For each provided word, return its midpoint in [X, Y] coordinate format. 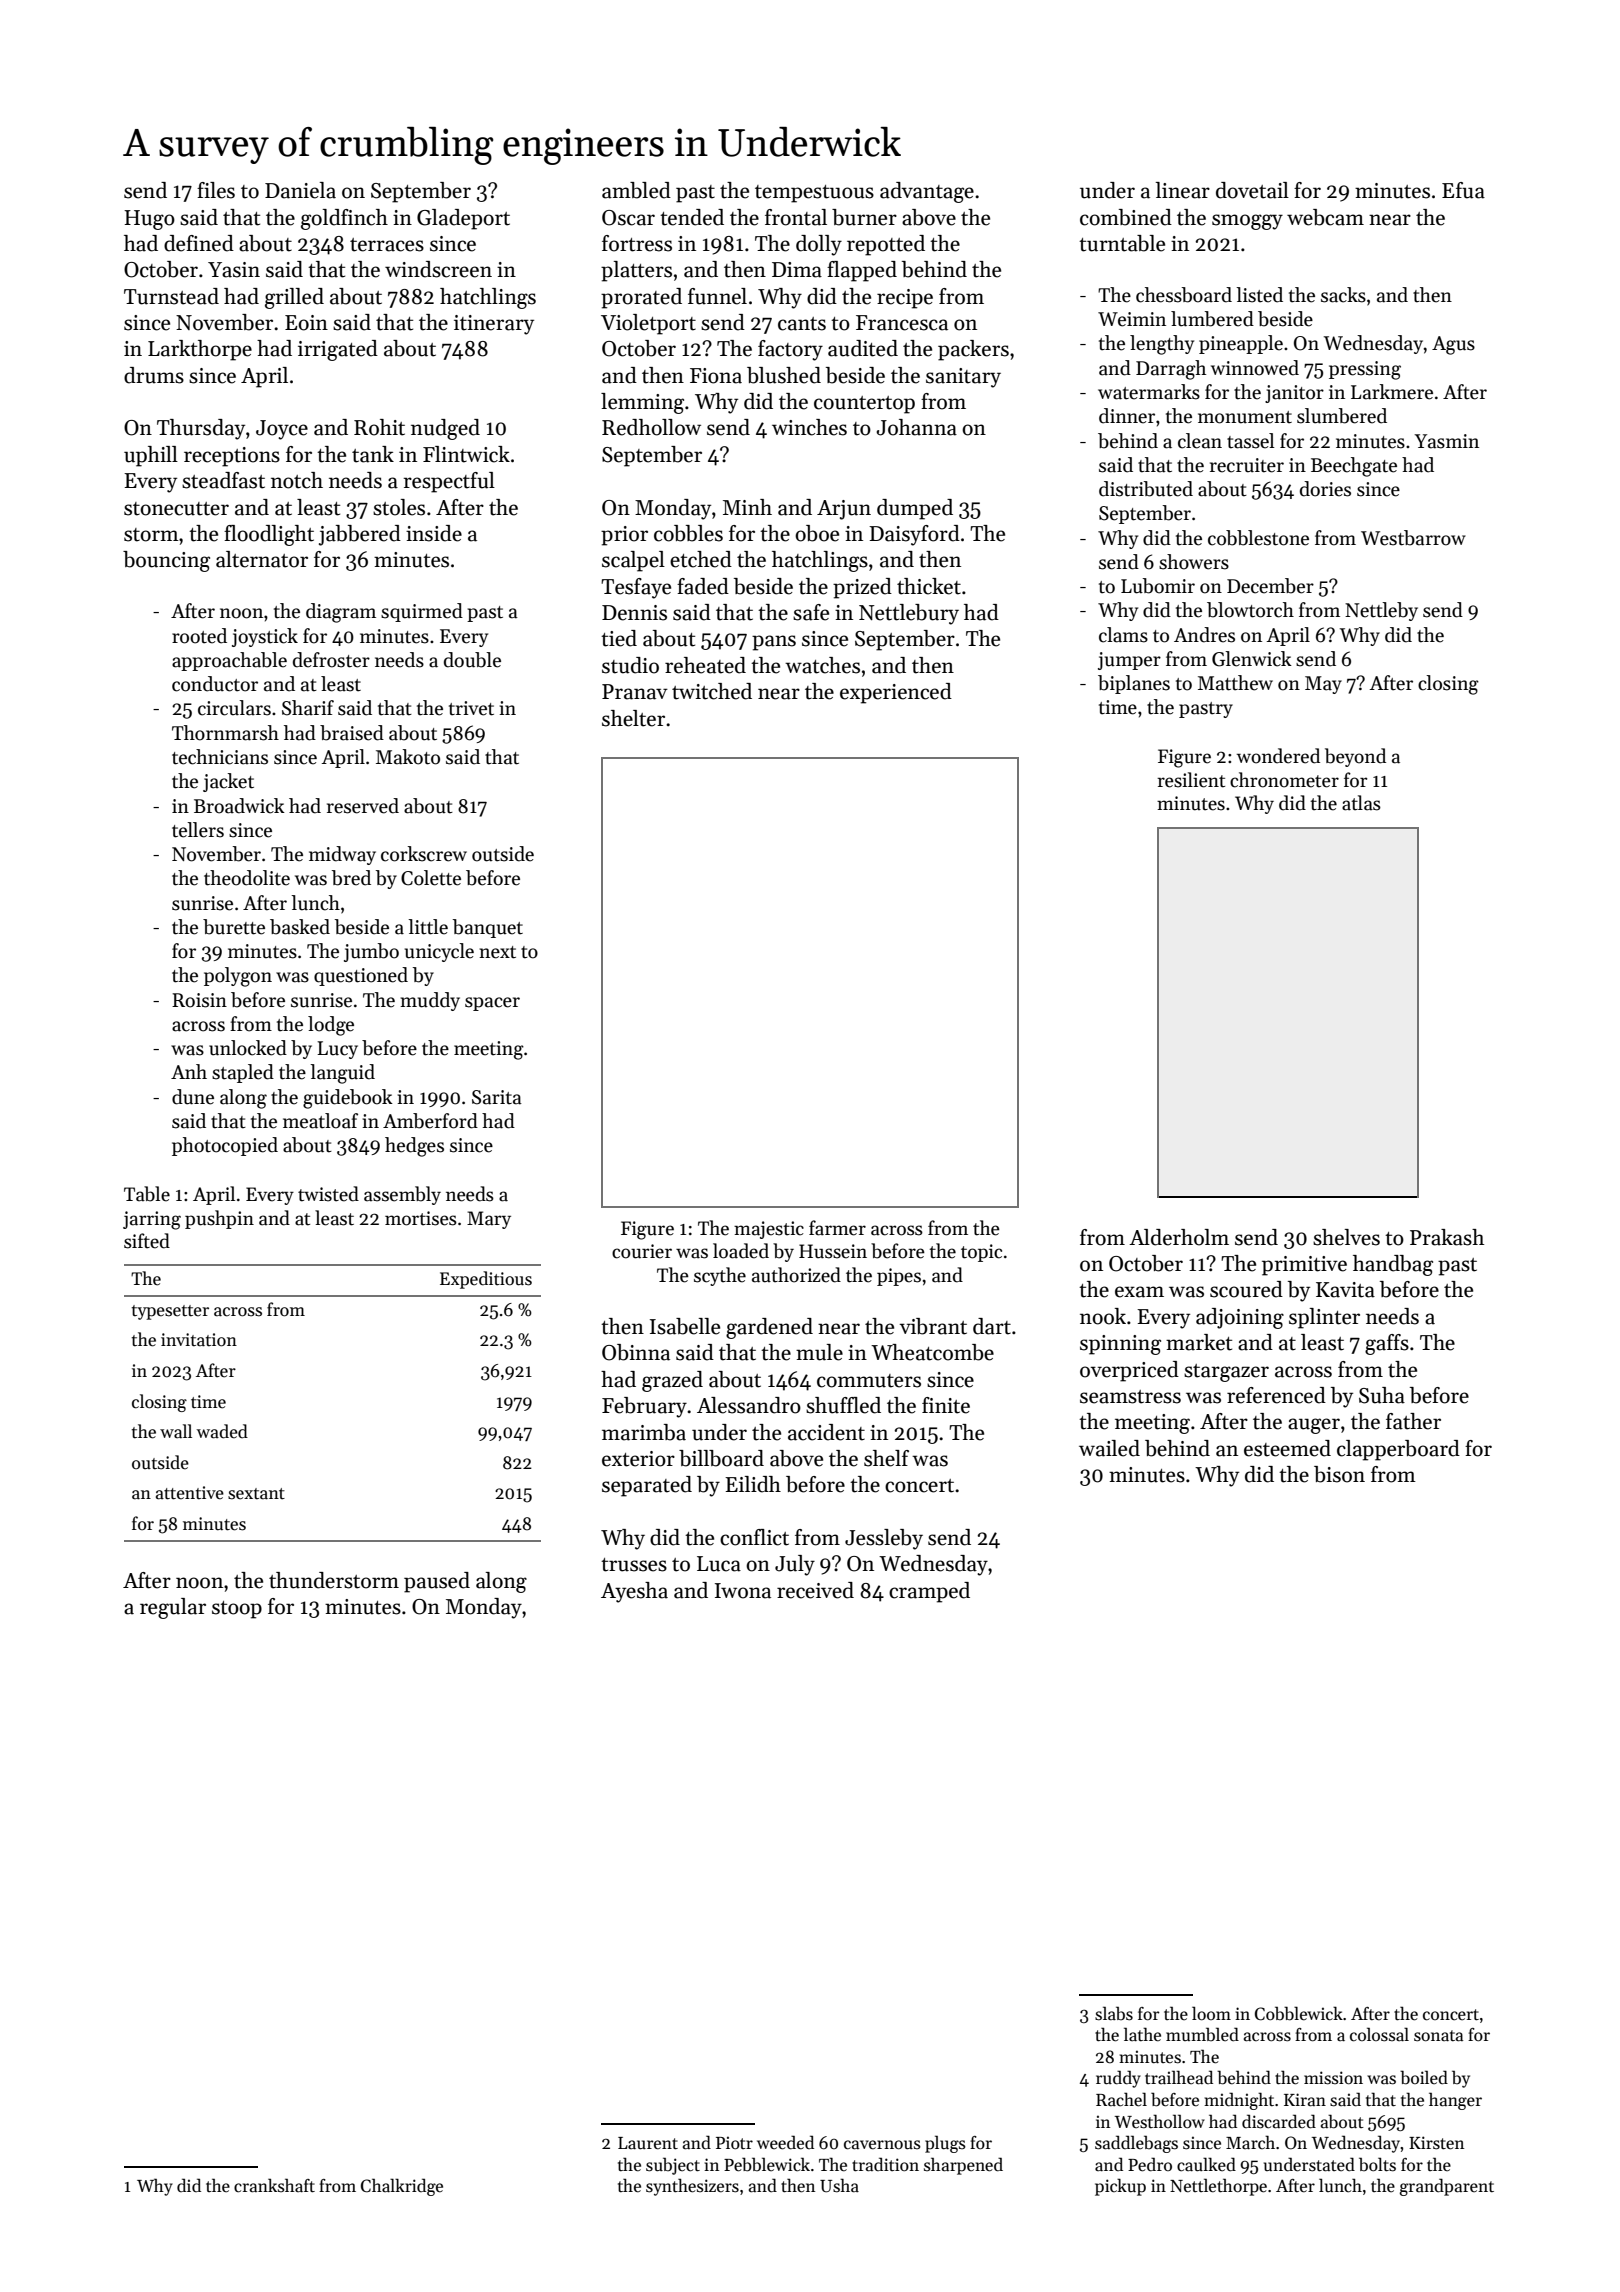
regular [173, 1608]
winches [809, 427]
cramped [929, 1592]
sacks [1343, 295]
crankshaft [274, 2185]
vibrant [933, 1326]
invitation [199, 1340]
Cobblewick [1299, 2013]
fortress [637, 243]
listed [1259, 295]
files [216, 190]
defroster [331, 660]
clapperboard [1398, 1450]
